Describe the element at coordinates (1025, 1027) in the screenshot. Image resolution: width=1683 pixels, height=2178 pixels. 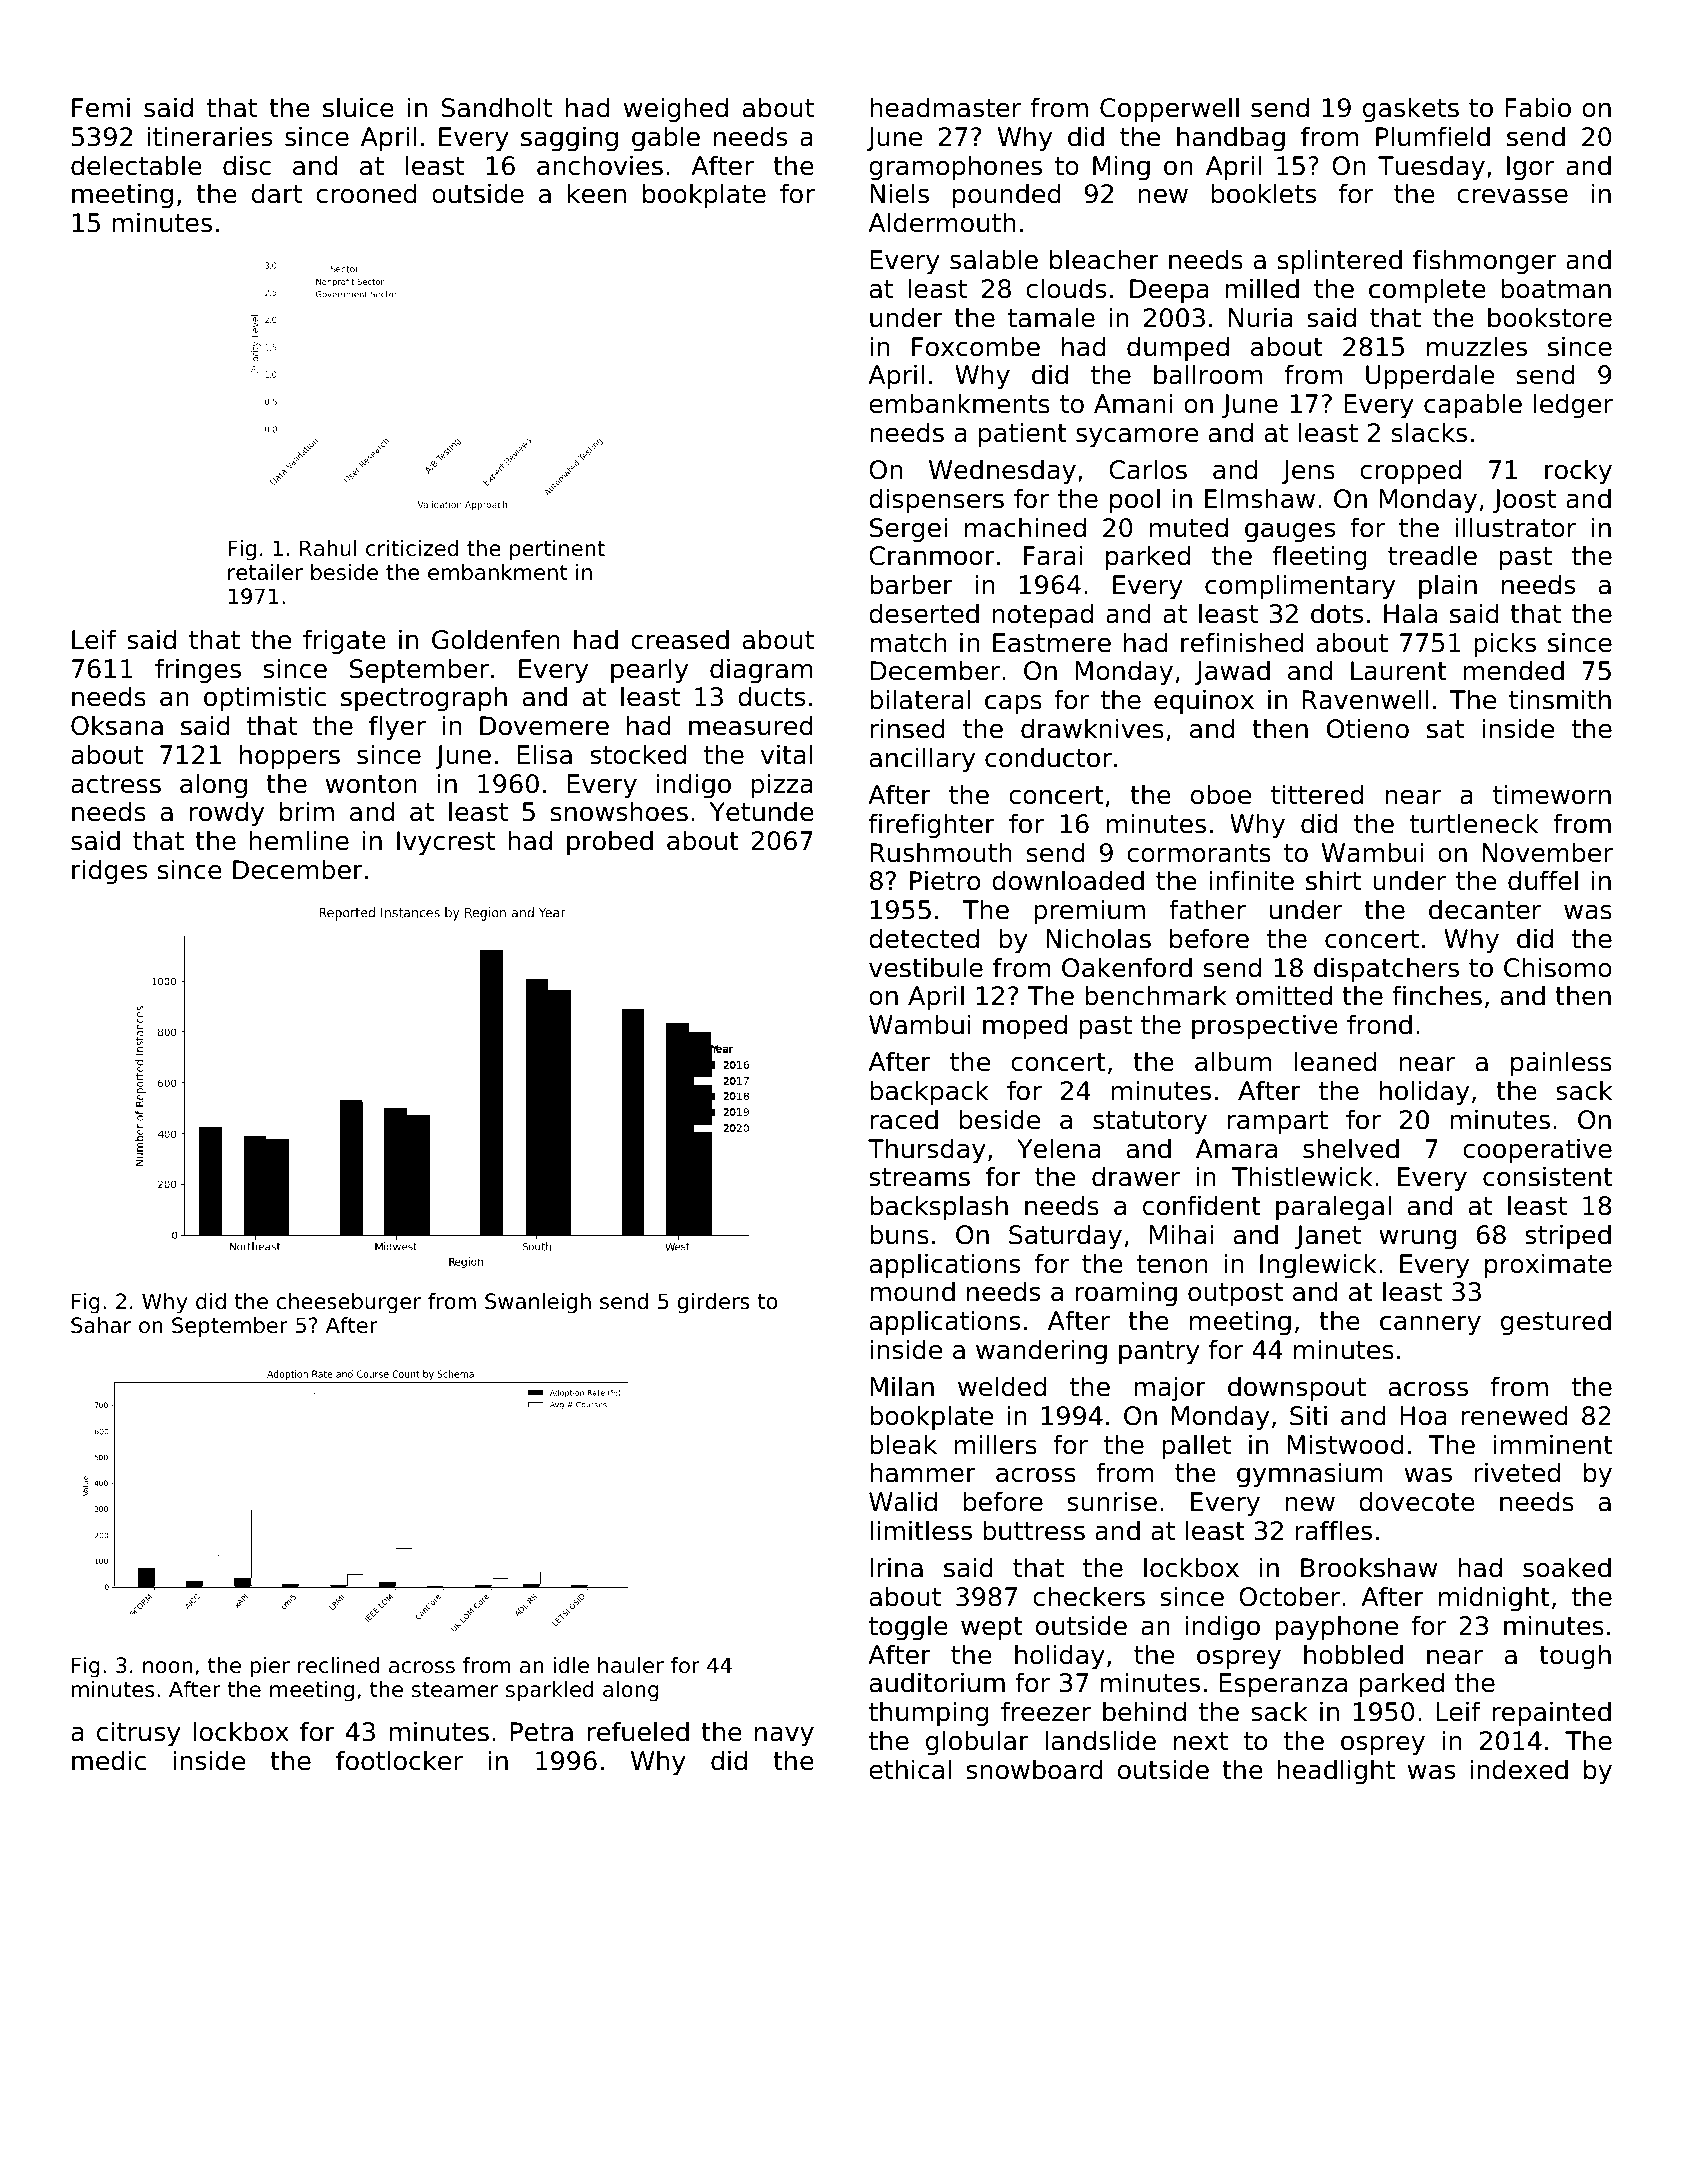
I see `moped` at that location.
